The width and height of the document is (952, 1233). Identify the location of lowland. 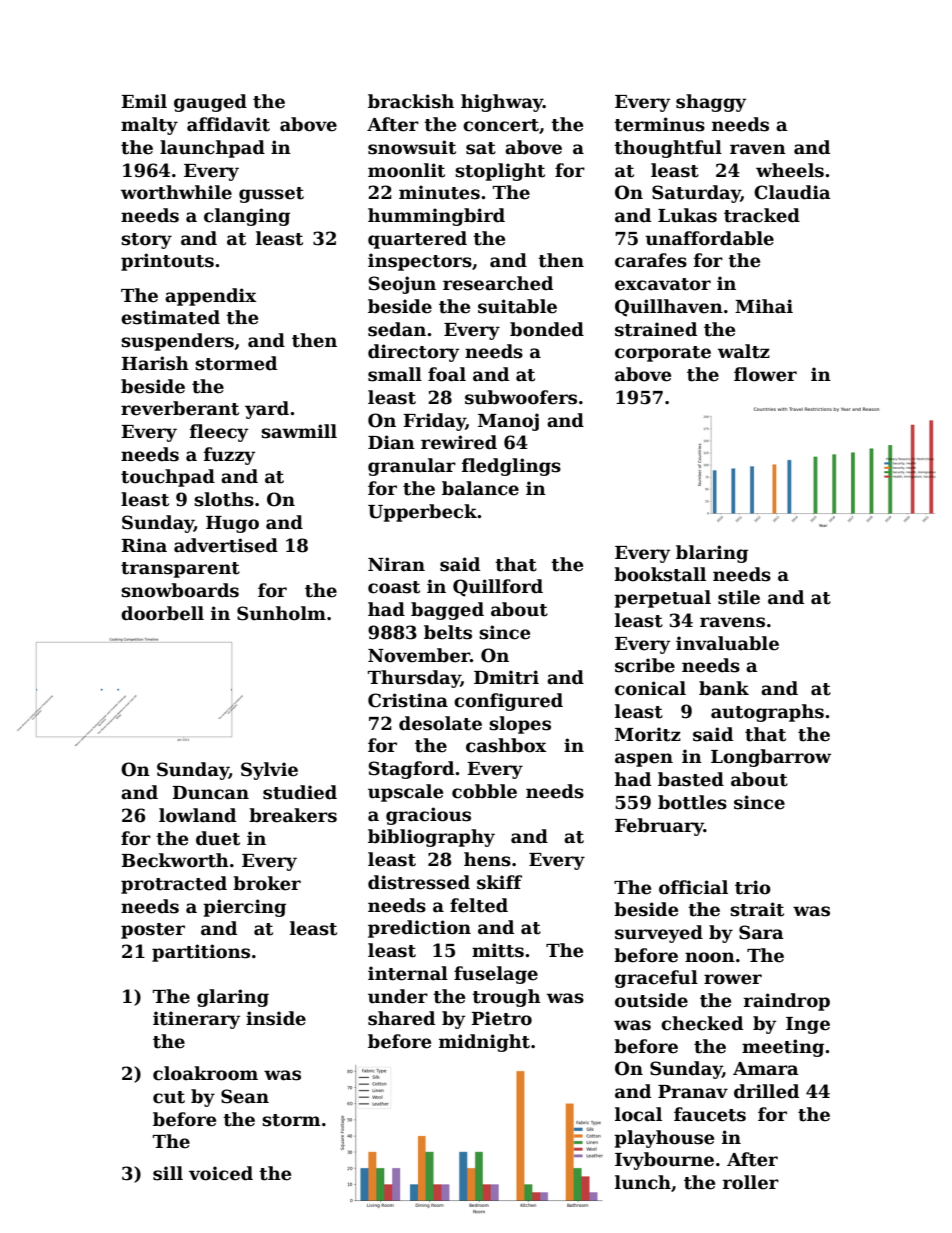
(197, 815).
